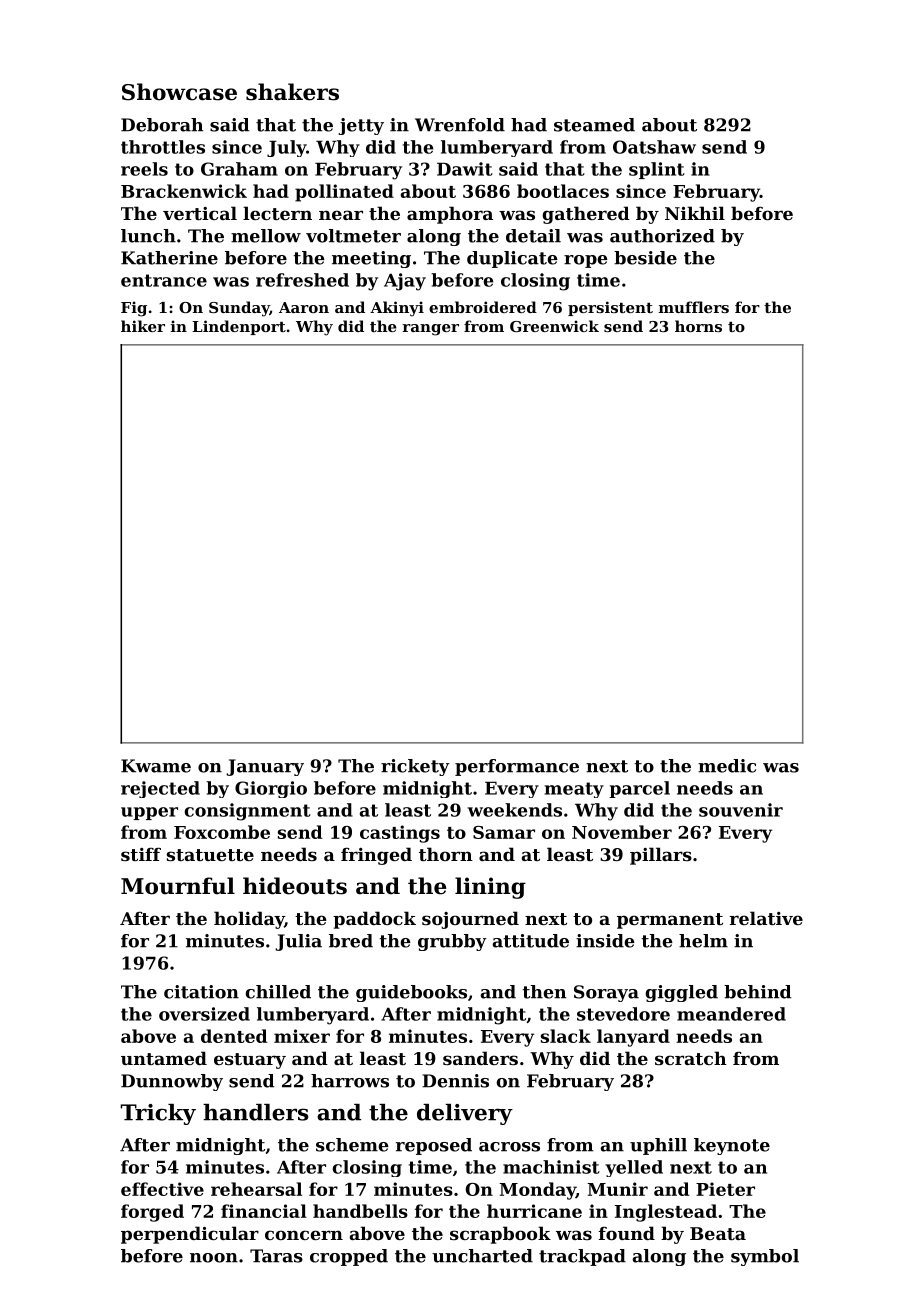 The height and width of the screenshot is (1308, 924). Describe the element at coordinates (204, 1014) in the screenshot. I see `oversized` at that location.
